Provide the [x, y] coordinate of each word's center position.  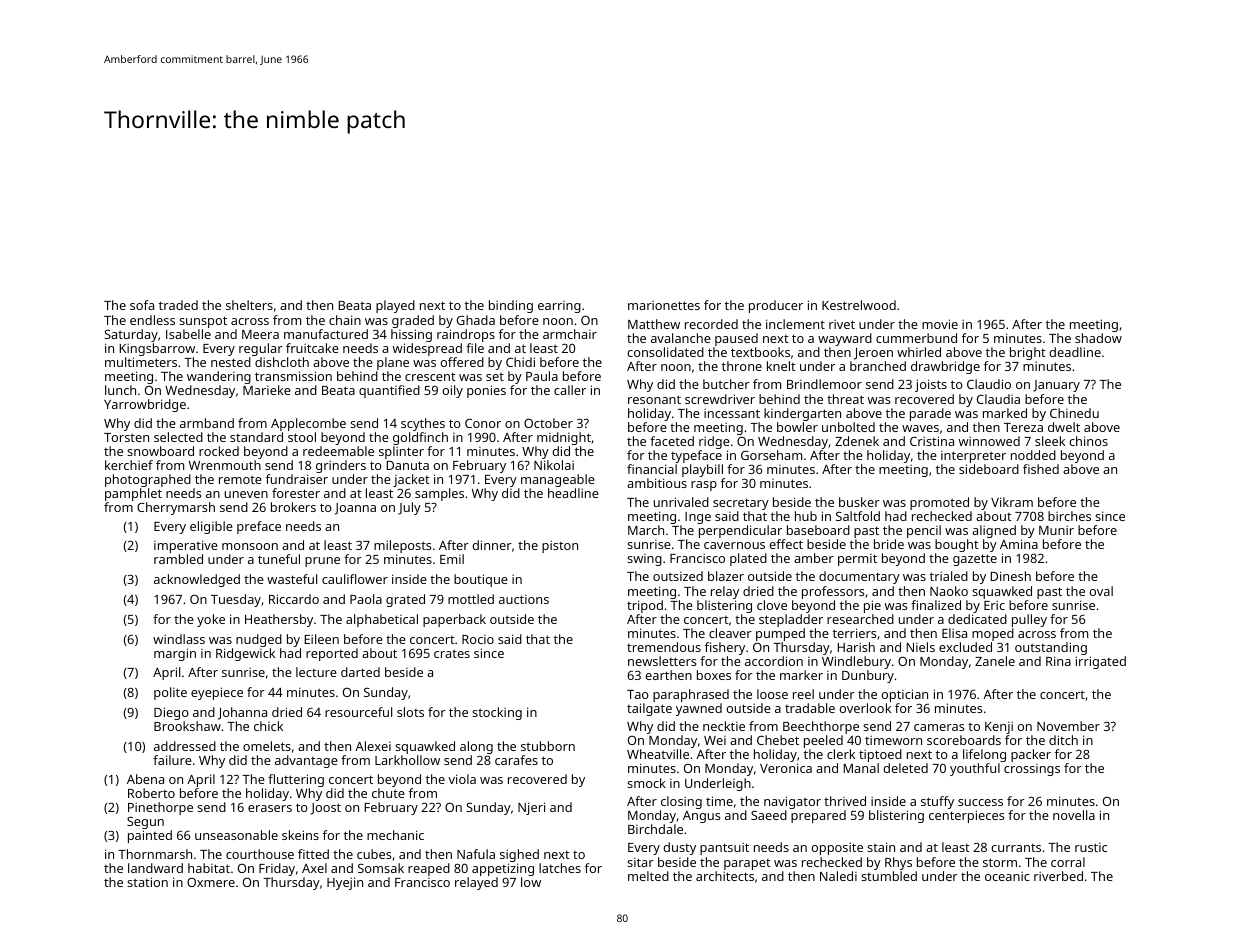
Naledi [838, 876]
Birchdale [655, 829]
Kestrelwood [859, 305]
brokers [293, 507]
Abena [145, 779]
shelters [249, 305]
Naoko [949, 591]
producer [776, 306]
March [646, 530]
